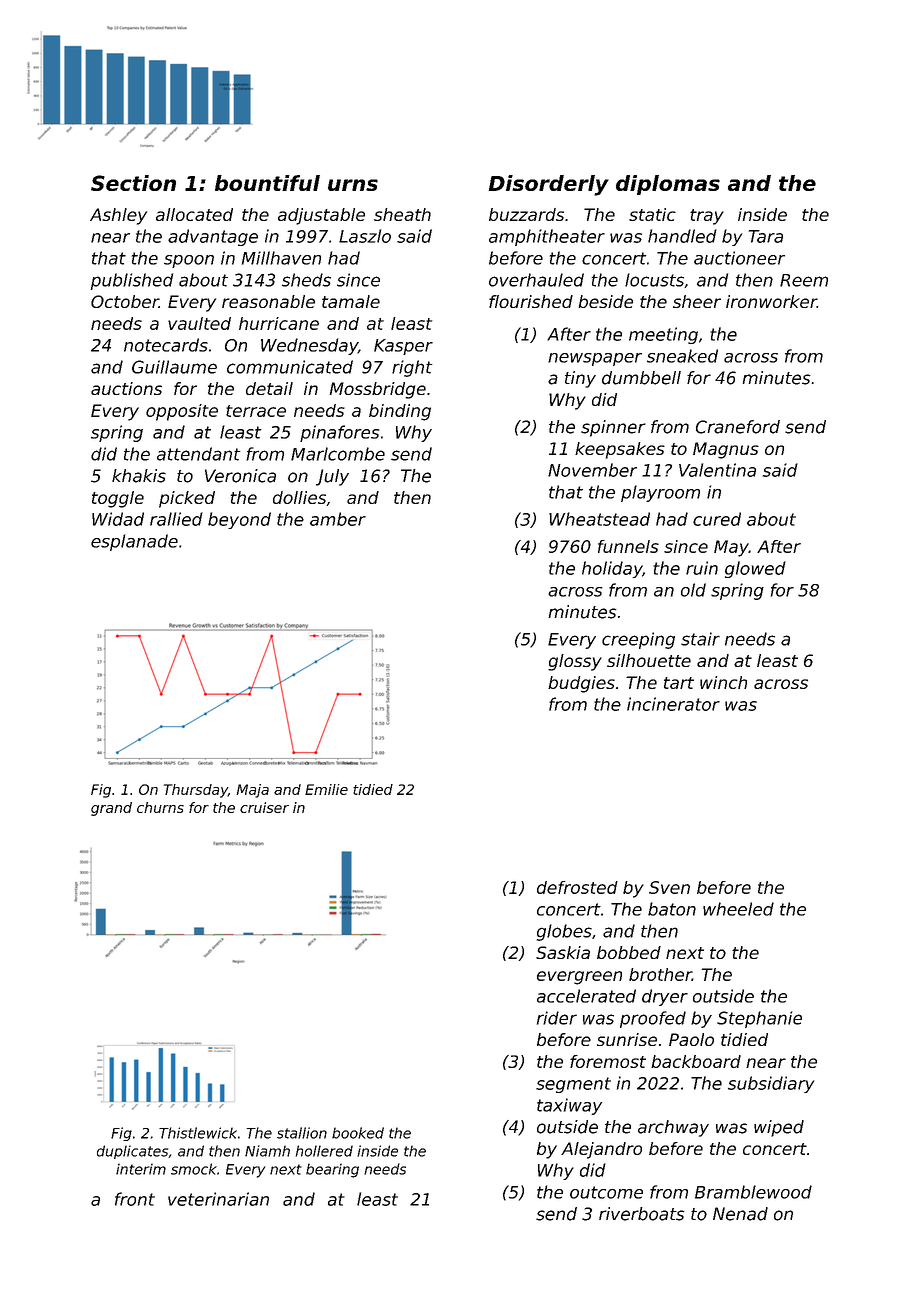 Image resolution: width=920 pixels, height=1306 pixels. Describe the element at coordinates (264, 807) in the image. I see `cruiser` at that location.
